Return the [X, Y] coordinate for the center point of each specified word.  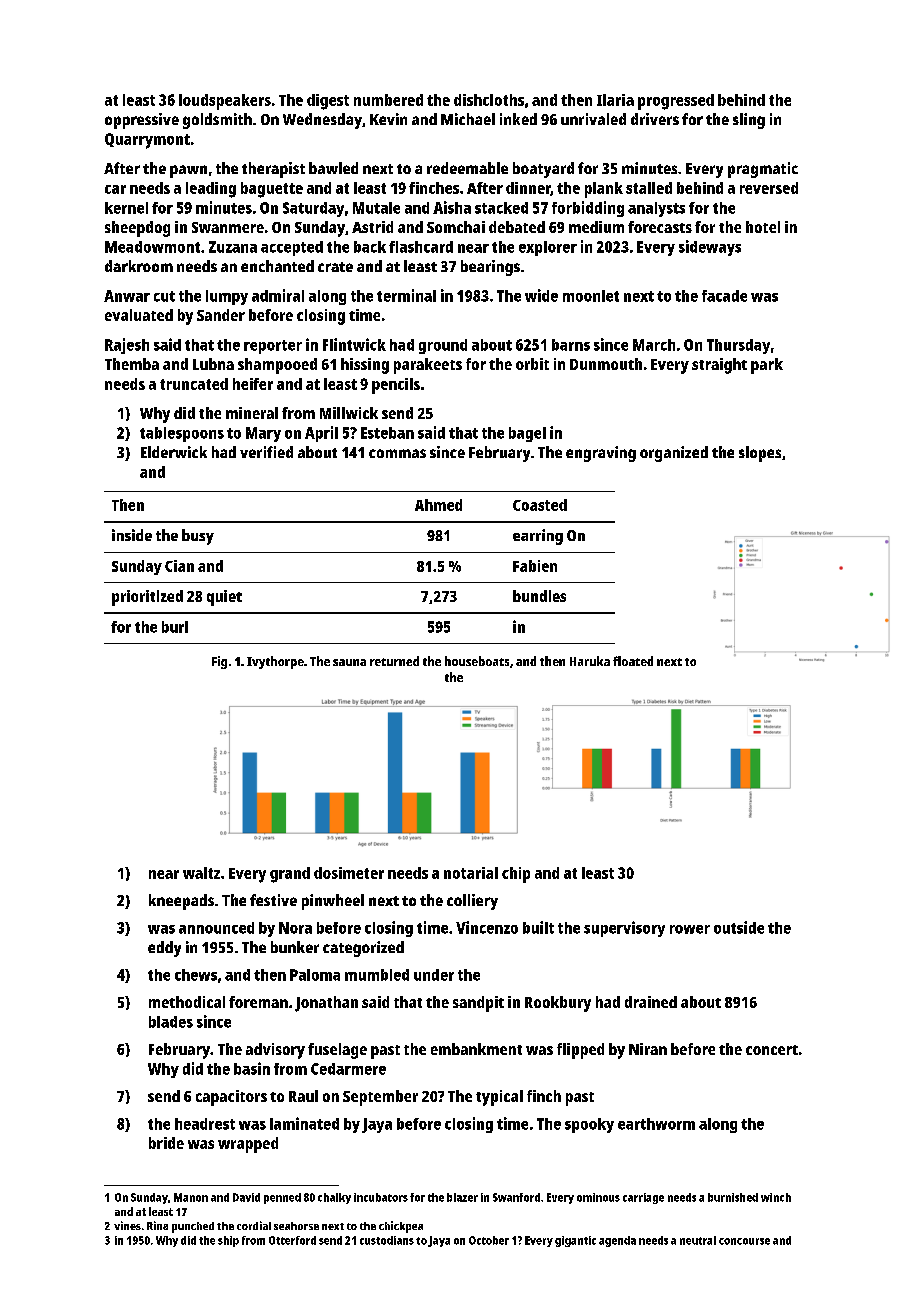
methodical [187, 1002]
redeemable [467, 168]
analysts [656, 209]
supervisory [624, 929]
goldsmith [217, 121]
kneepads [181, 902]
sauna [349, 662]
